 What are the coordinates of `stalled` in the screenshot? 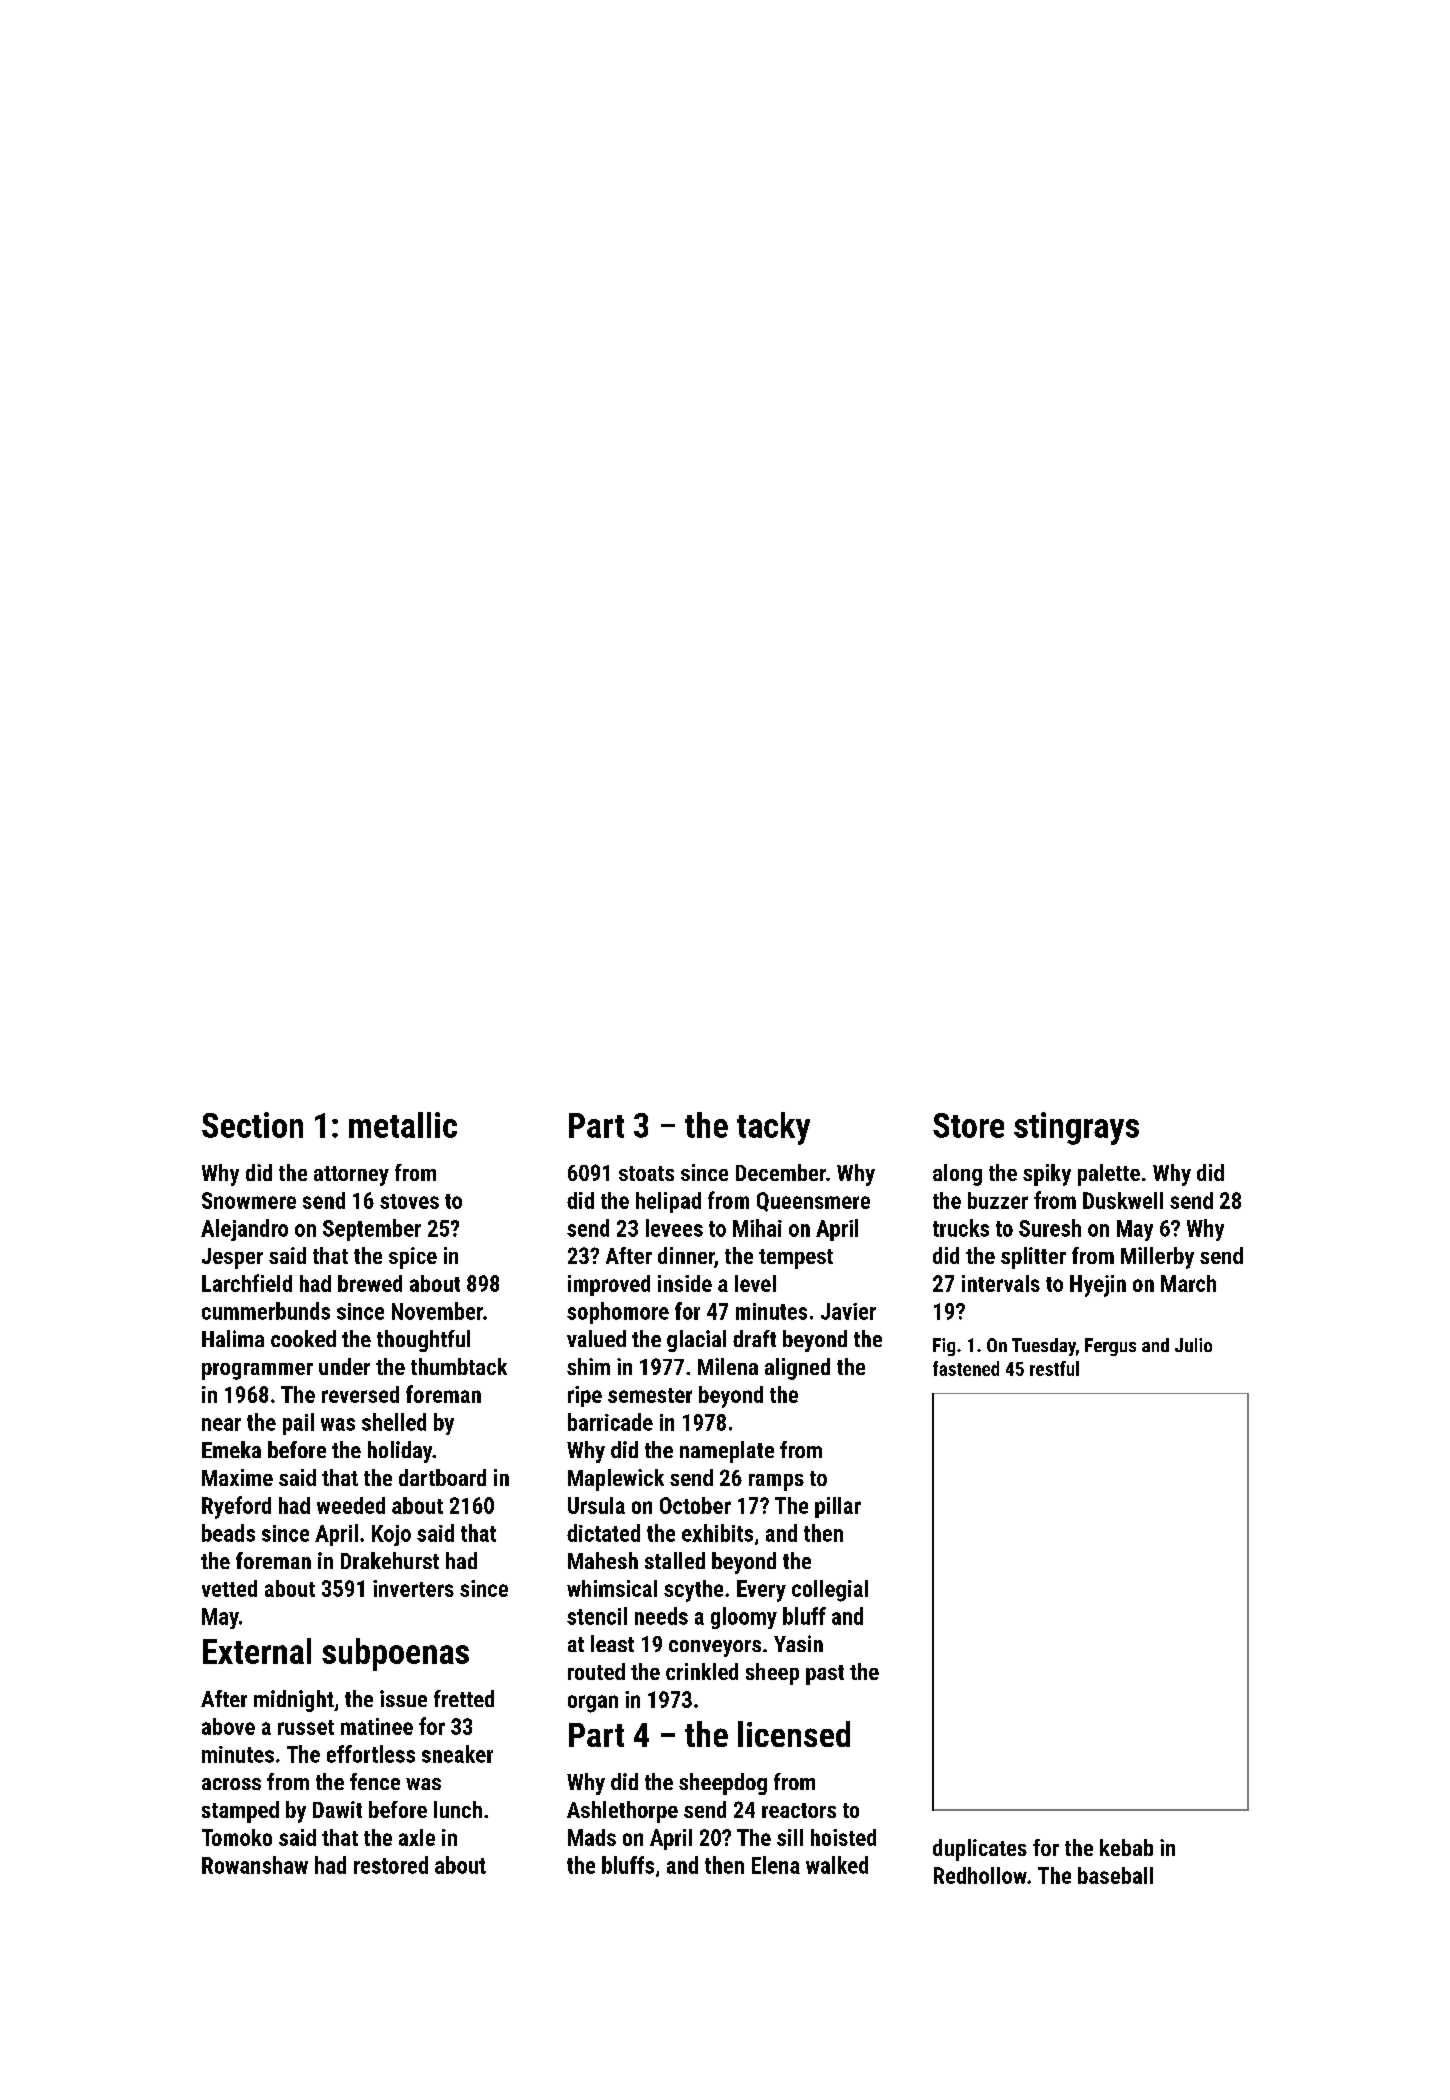 It's located at (675, 1560).
